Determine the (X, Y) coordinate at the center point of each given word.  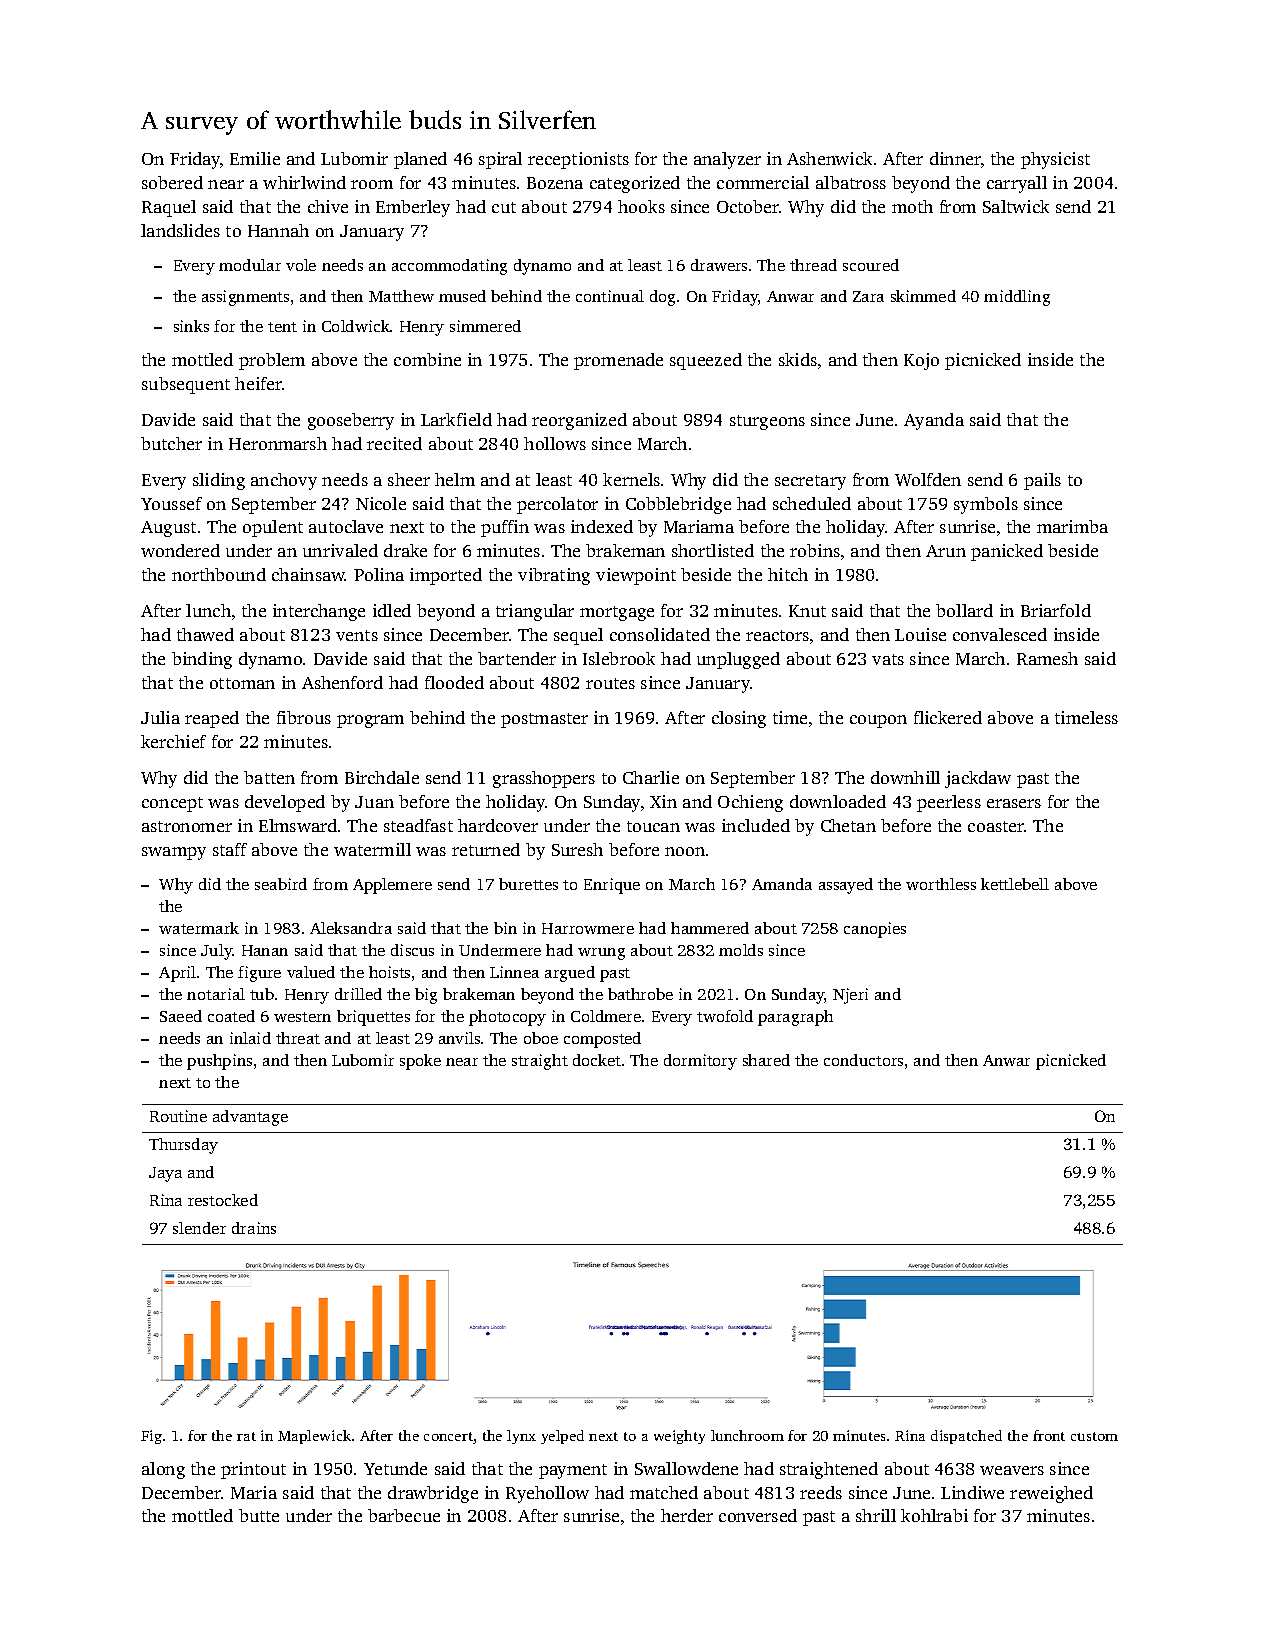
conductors (863, 1060)
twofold (725, 1016)
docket (597, 1060)
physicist (1055, 160)
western (302, 1017)
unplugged (738, 660)
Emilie (255, 158)
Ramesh (1047, 658)
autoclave (346, 526)
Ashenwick (829, 158)
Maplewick (314, 1437)
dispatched (966, 1437)
